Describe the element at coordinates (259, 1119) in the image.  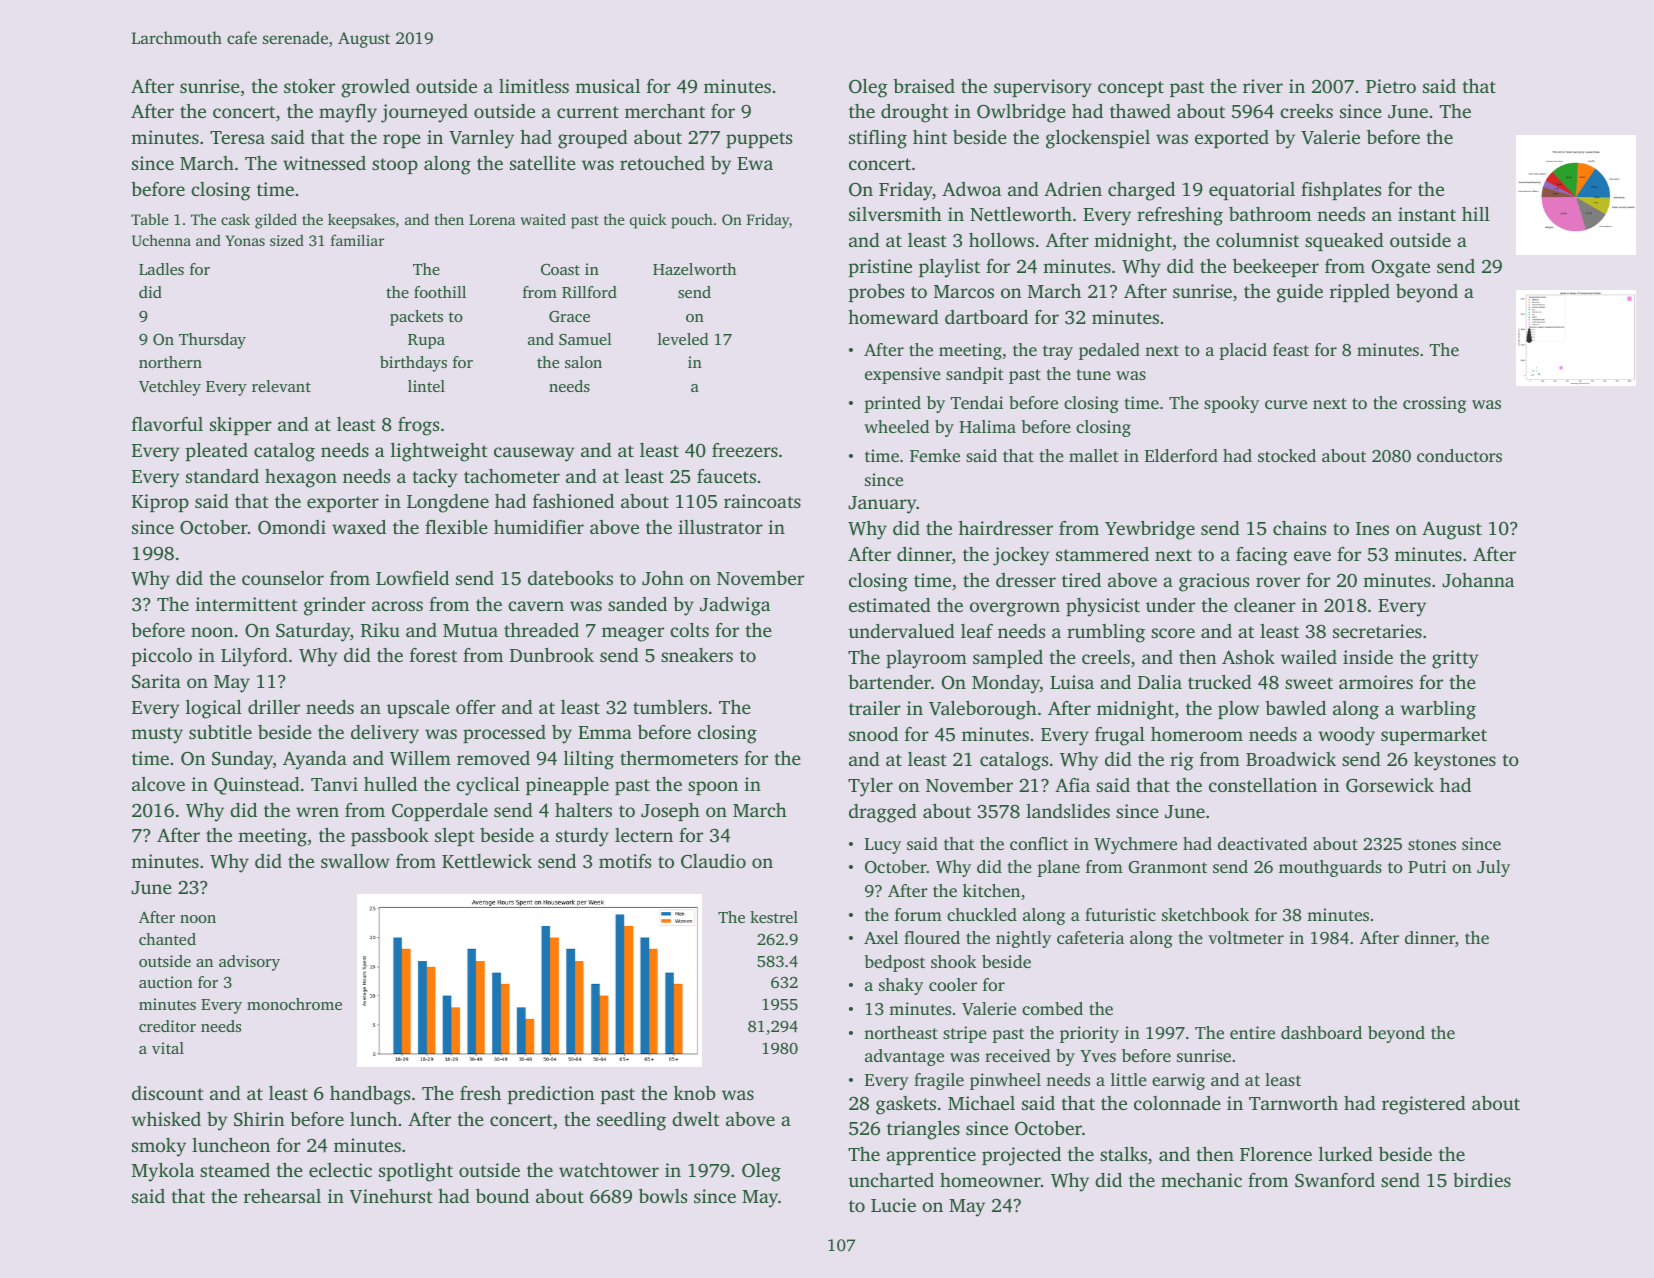
I see `Shirin` at that location.
